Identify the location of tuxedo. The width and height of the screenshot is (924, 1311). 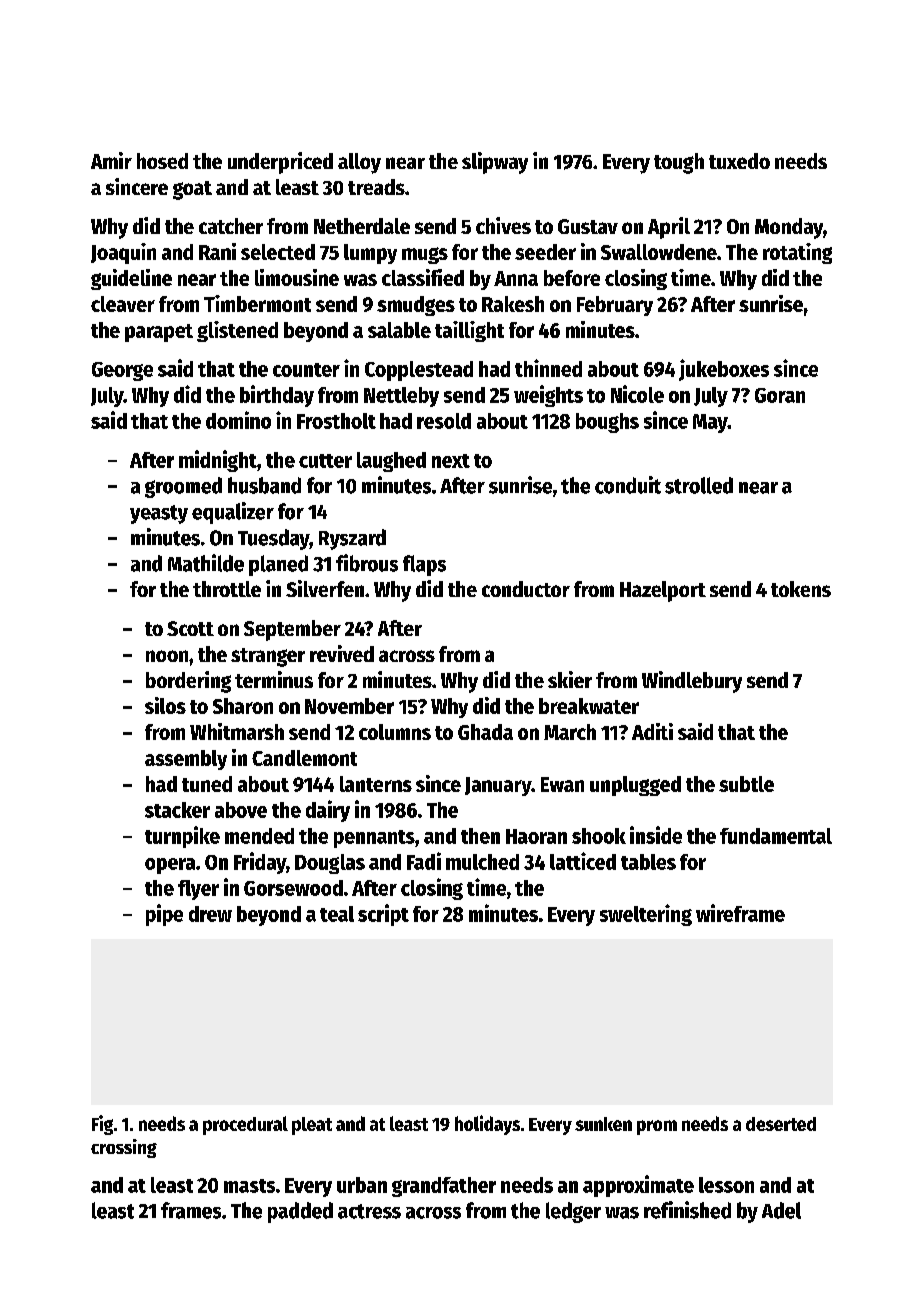
(739, 161).
